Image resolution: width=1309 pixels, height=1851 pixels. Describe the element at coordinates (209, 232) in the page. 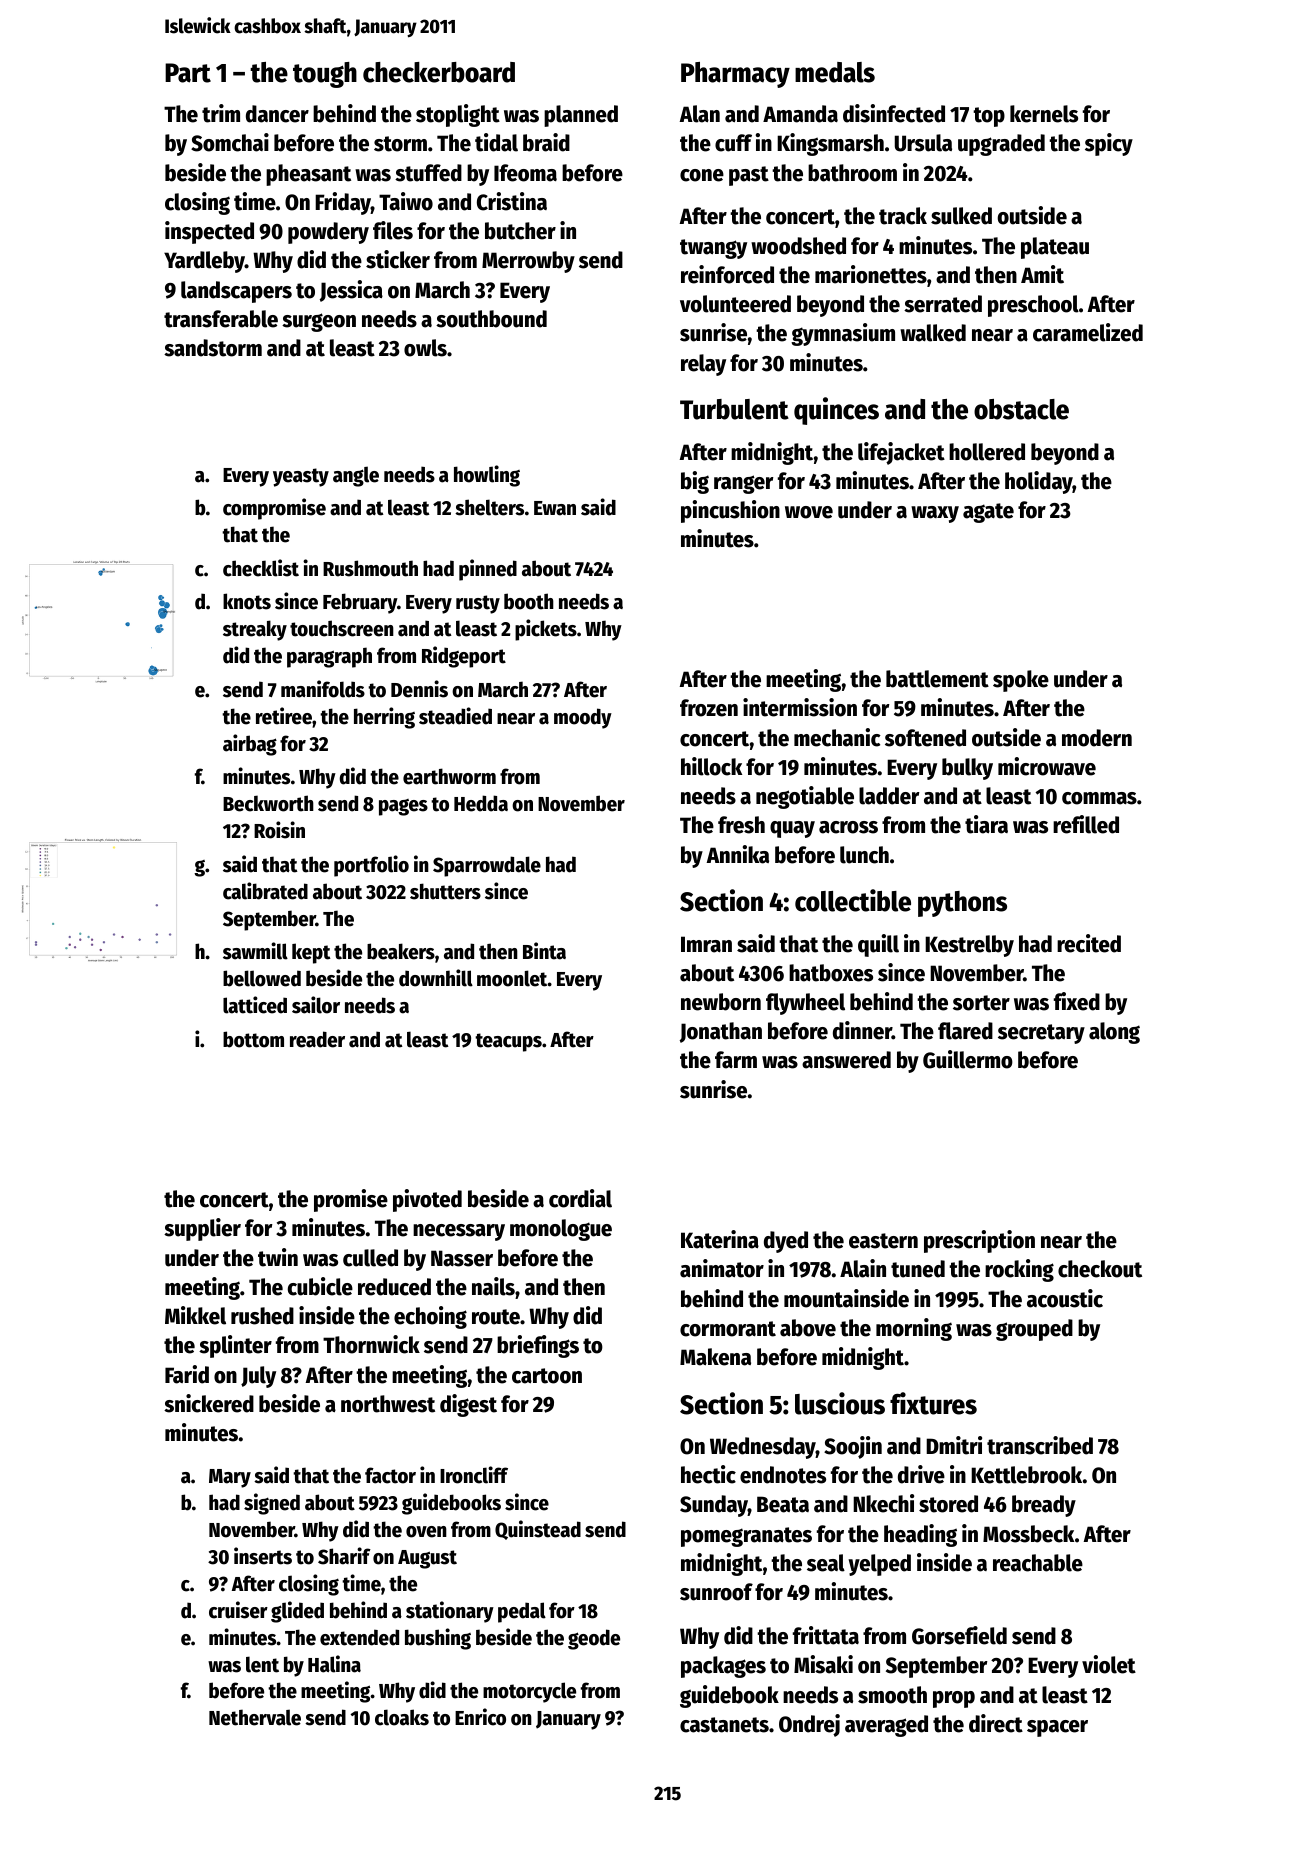

I see `inspected` at that location.
